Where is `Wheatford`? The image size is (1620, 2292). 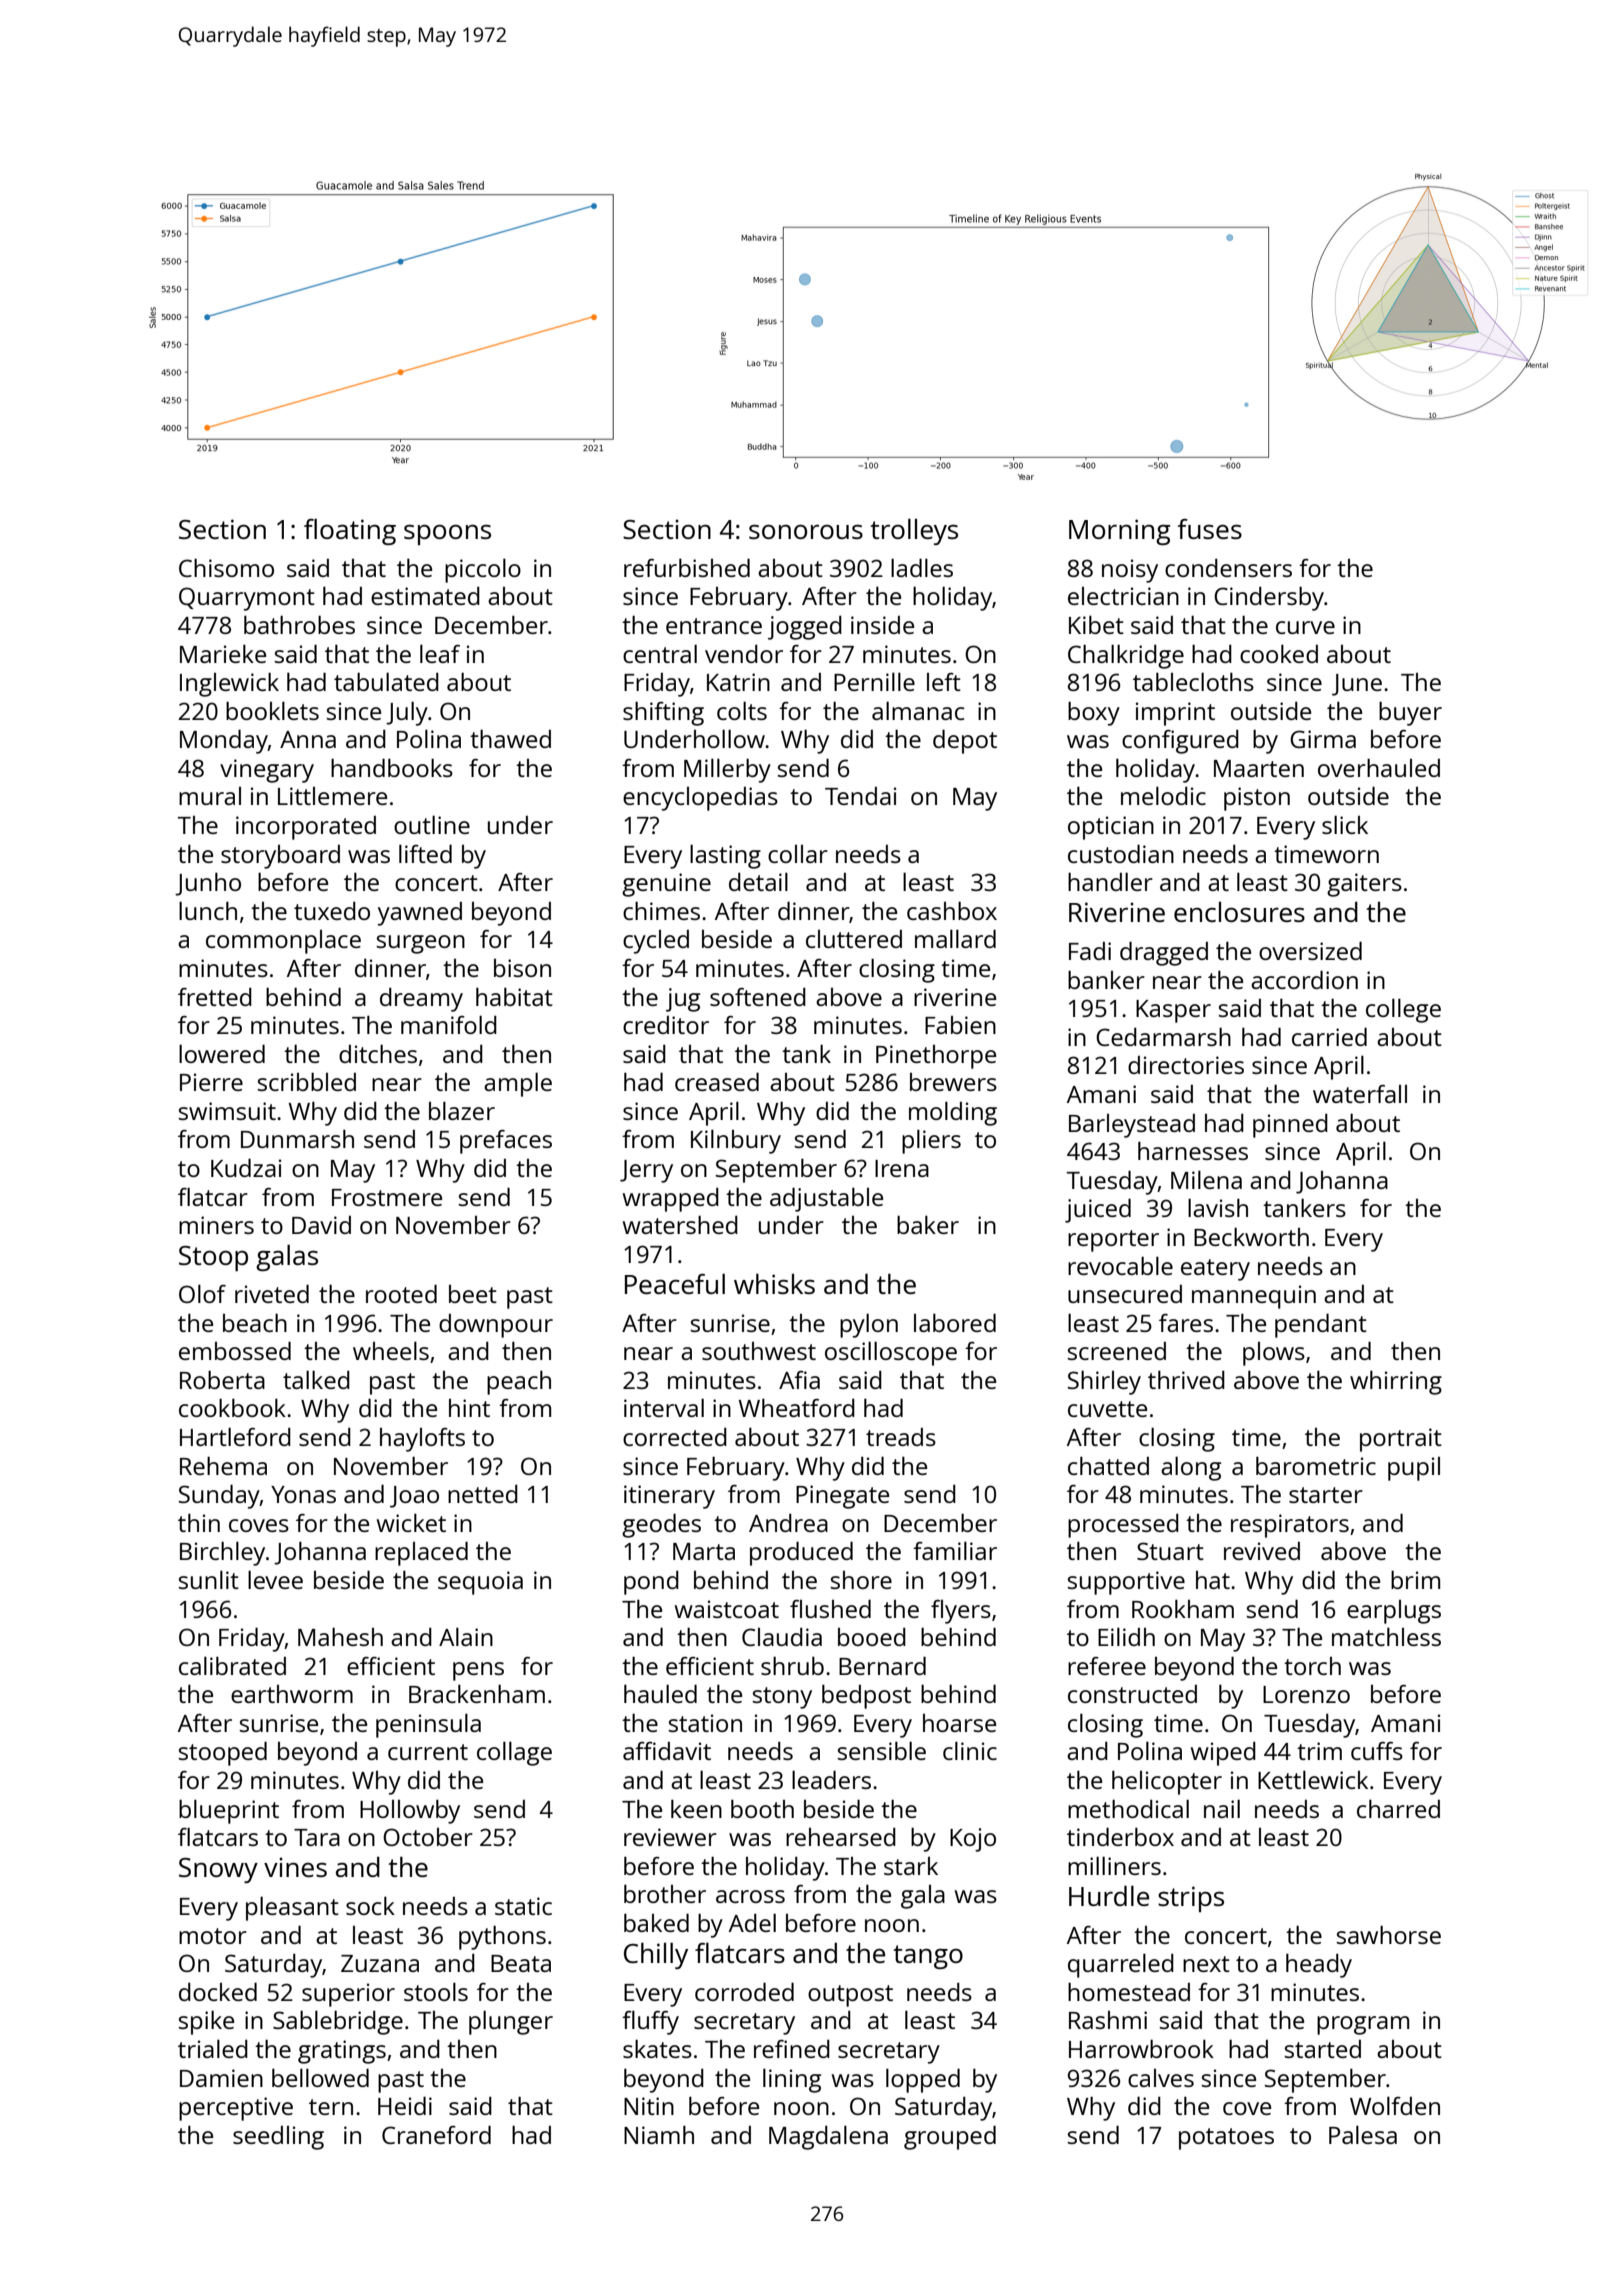 Wheatford is located at coordinates (796, 1407).
